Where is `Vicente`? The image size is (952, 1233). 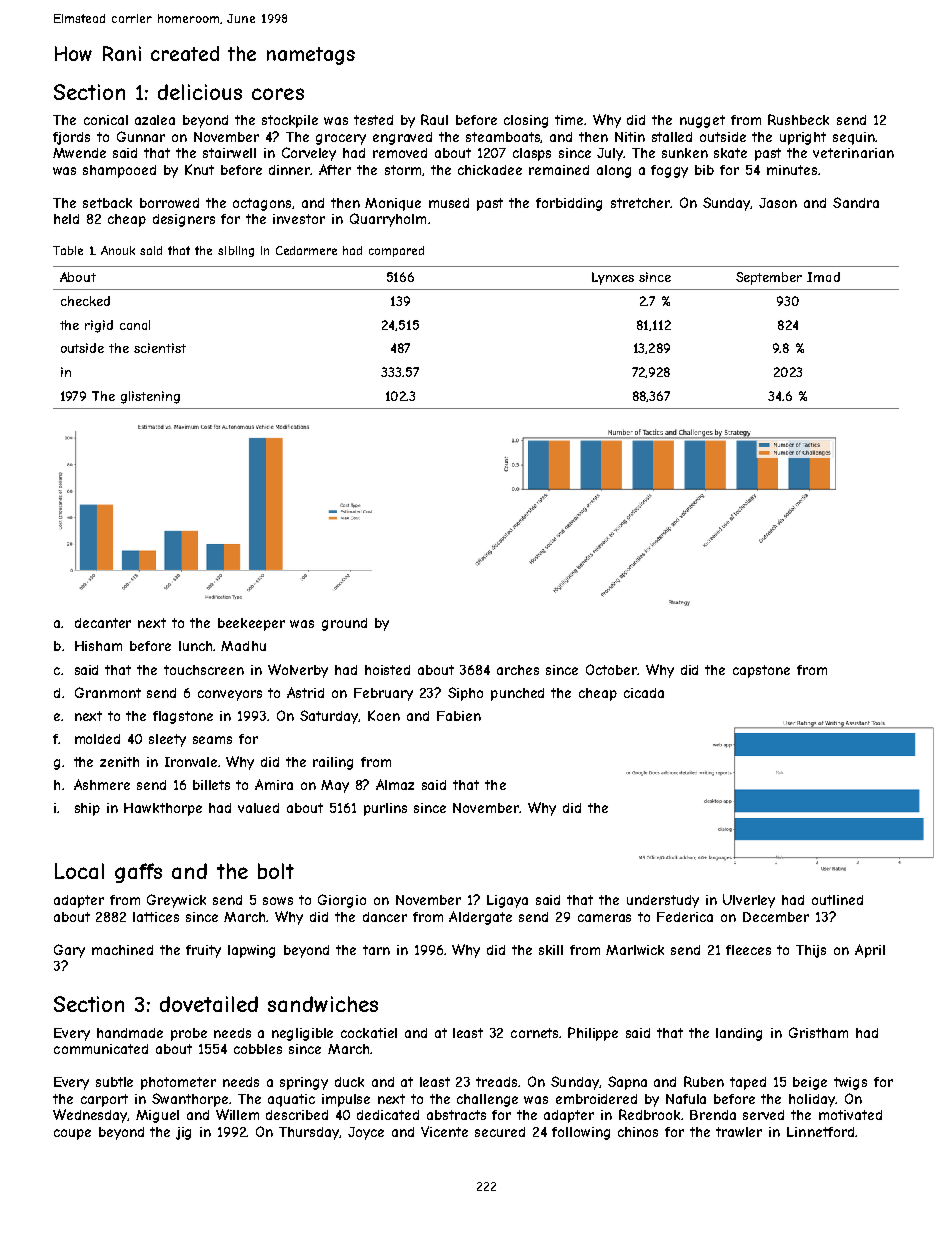 Vicente is located at coordinates (444, 1131).
